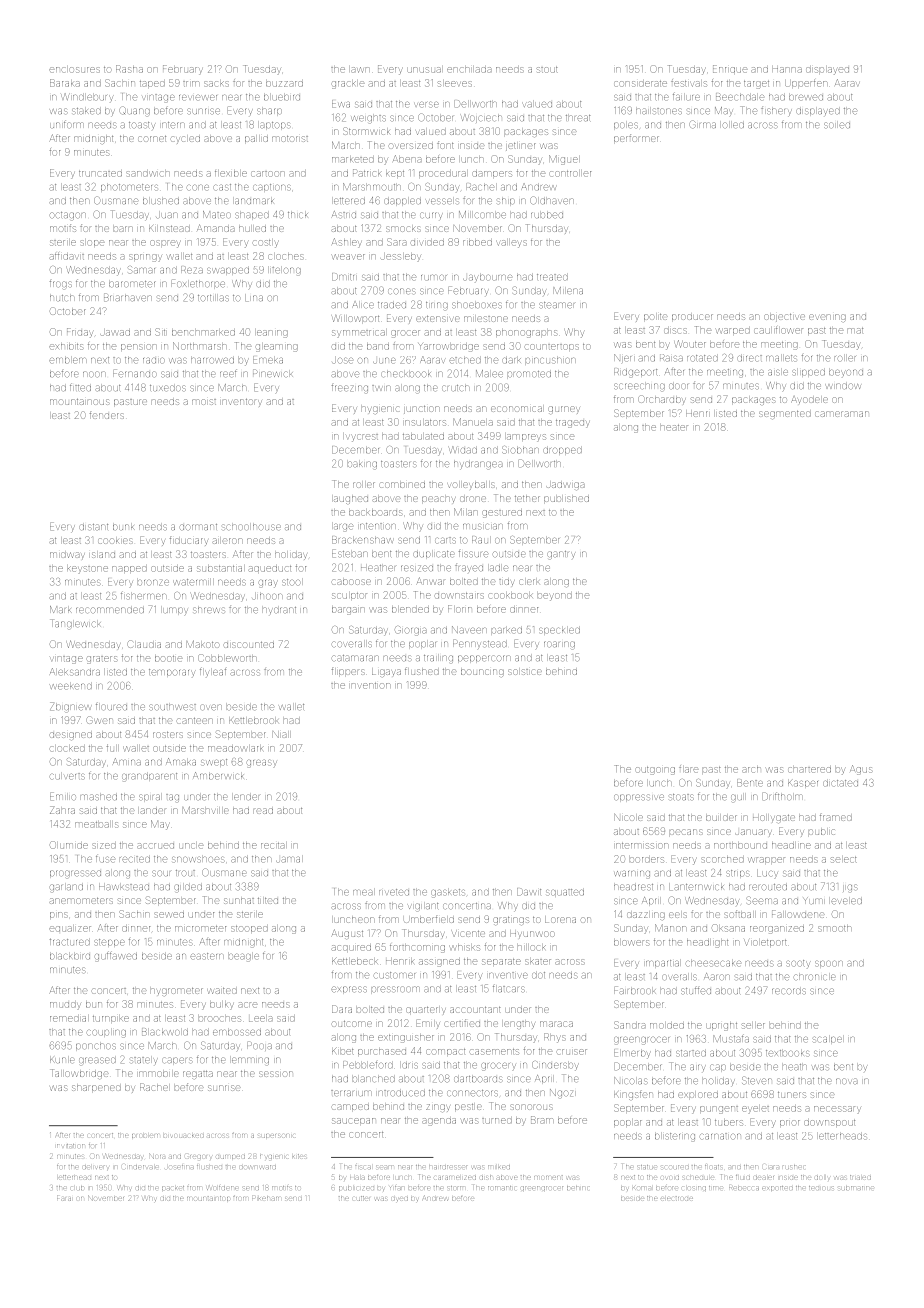 Image resolution: width=924 pixels, height=1308 pixels. Describe the element at coordinates (74, 70) in the page. I see `enclosures` at that location.
